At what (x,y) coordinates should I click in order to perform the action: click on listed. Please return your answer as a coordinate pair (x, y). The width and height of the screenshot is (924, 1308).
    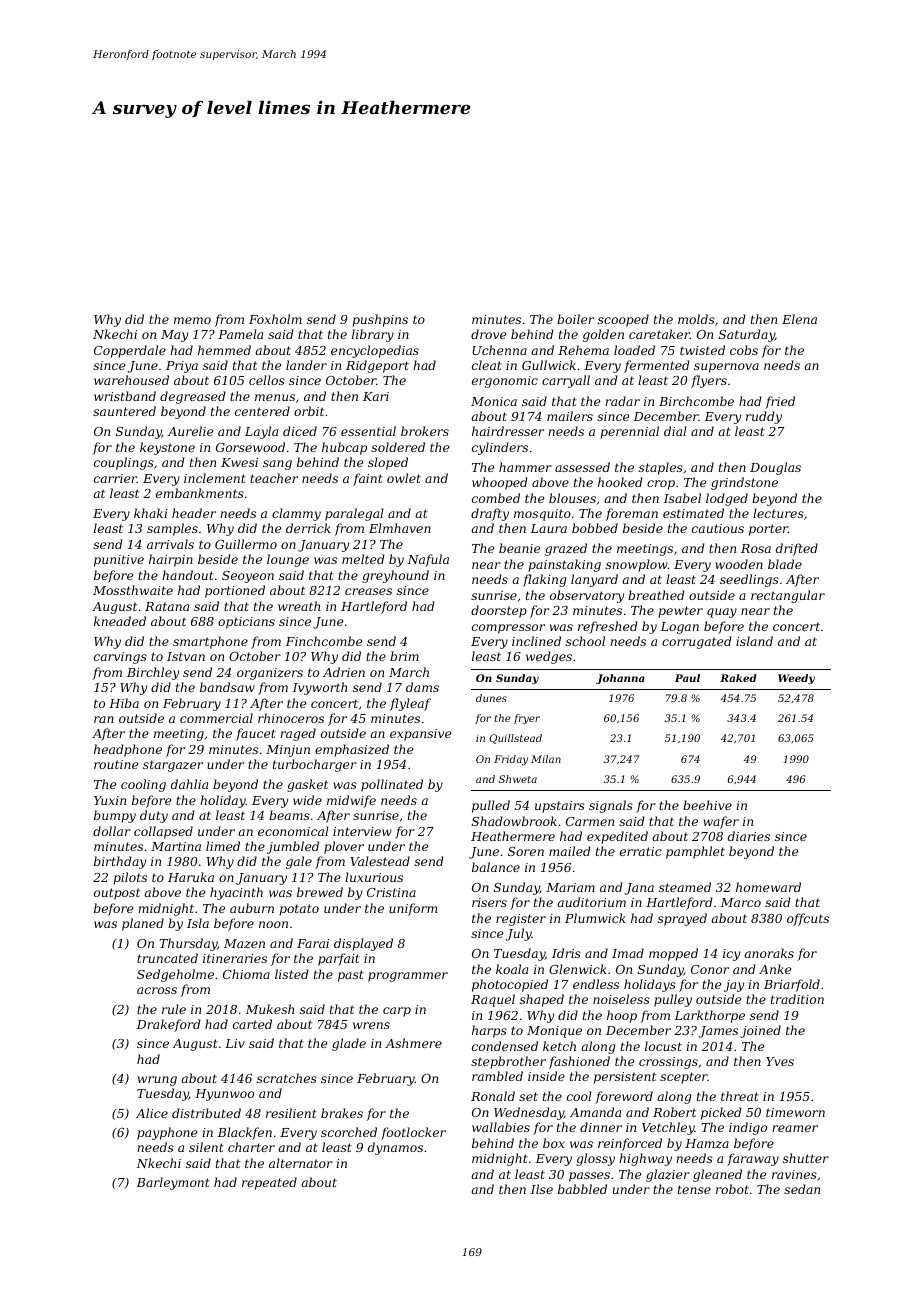
    Looking at the image, I should click on (292, 974).
